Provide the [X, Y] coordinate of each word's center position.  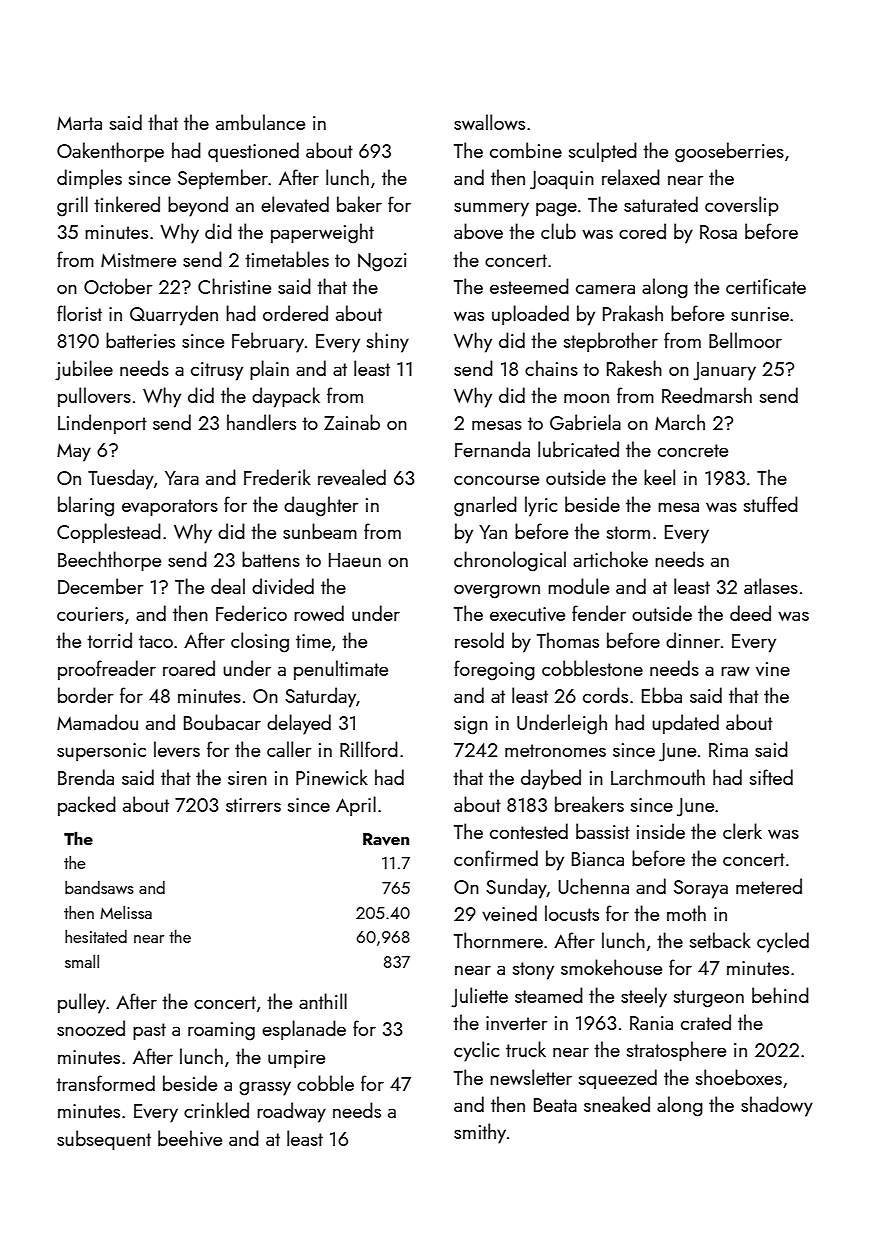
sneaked [617, 1104]
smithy [480, 1133]
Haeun [355, 560]
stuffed [771, 504]
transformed [105, 1083]
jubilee [84, 370]
